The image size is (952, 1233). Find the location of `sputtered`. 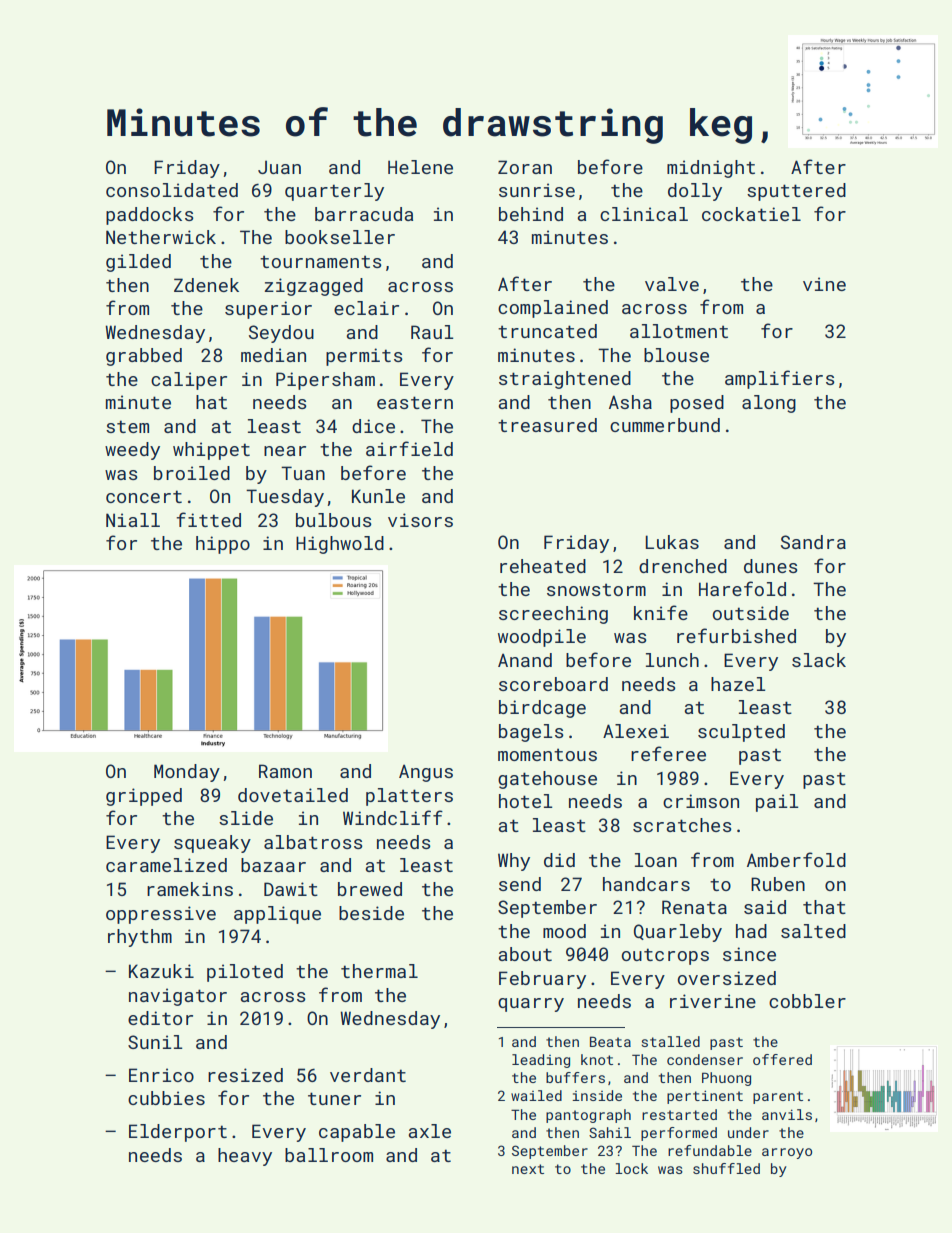

sputtered is located at coordinates (796, 192).
